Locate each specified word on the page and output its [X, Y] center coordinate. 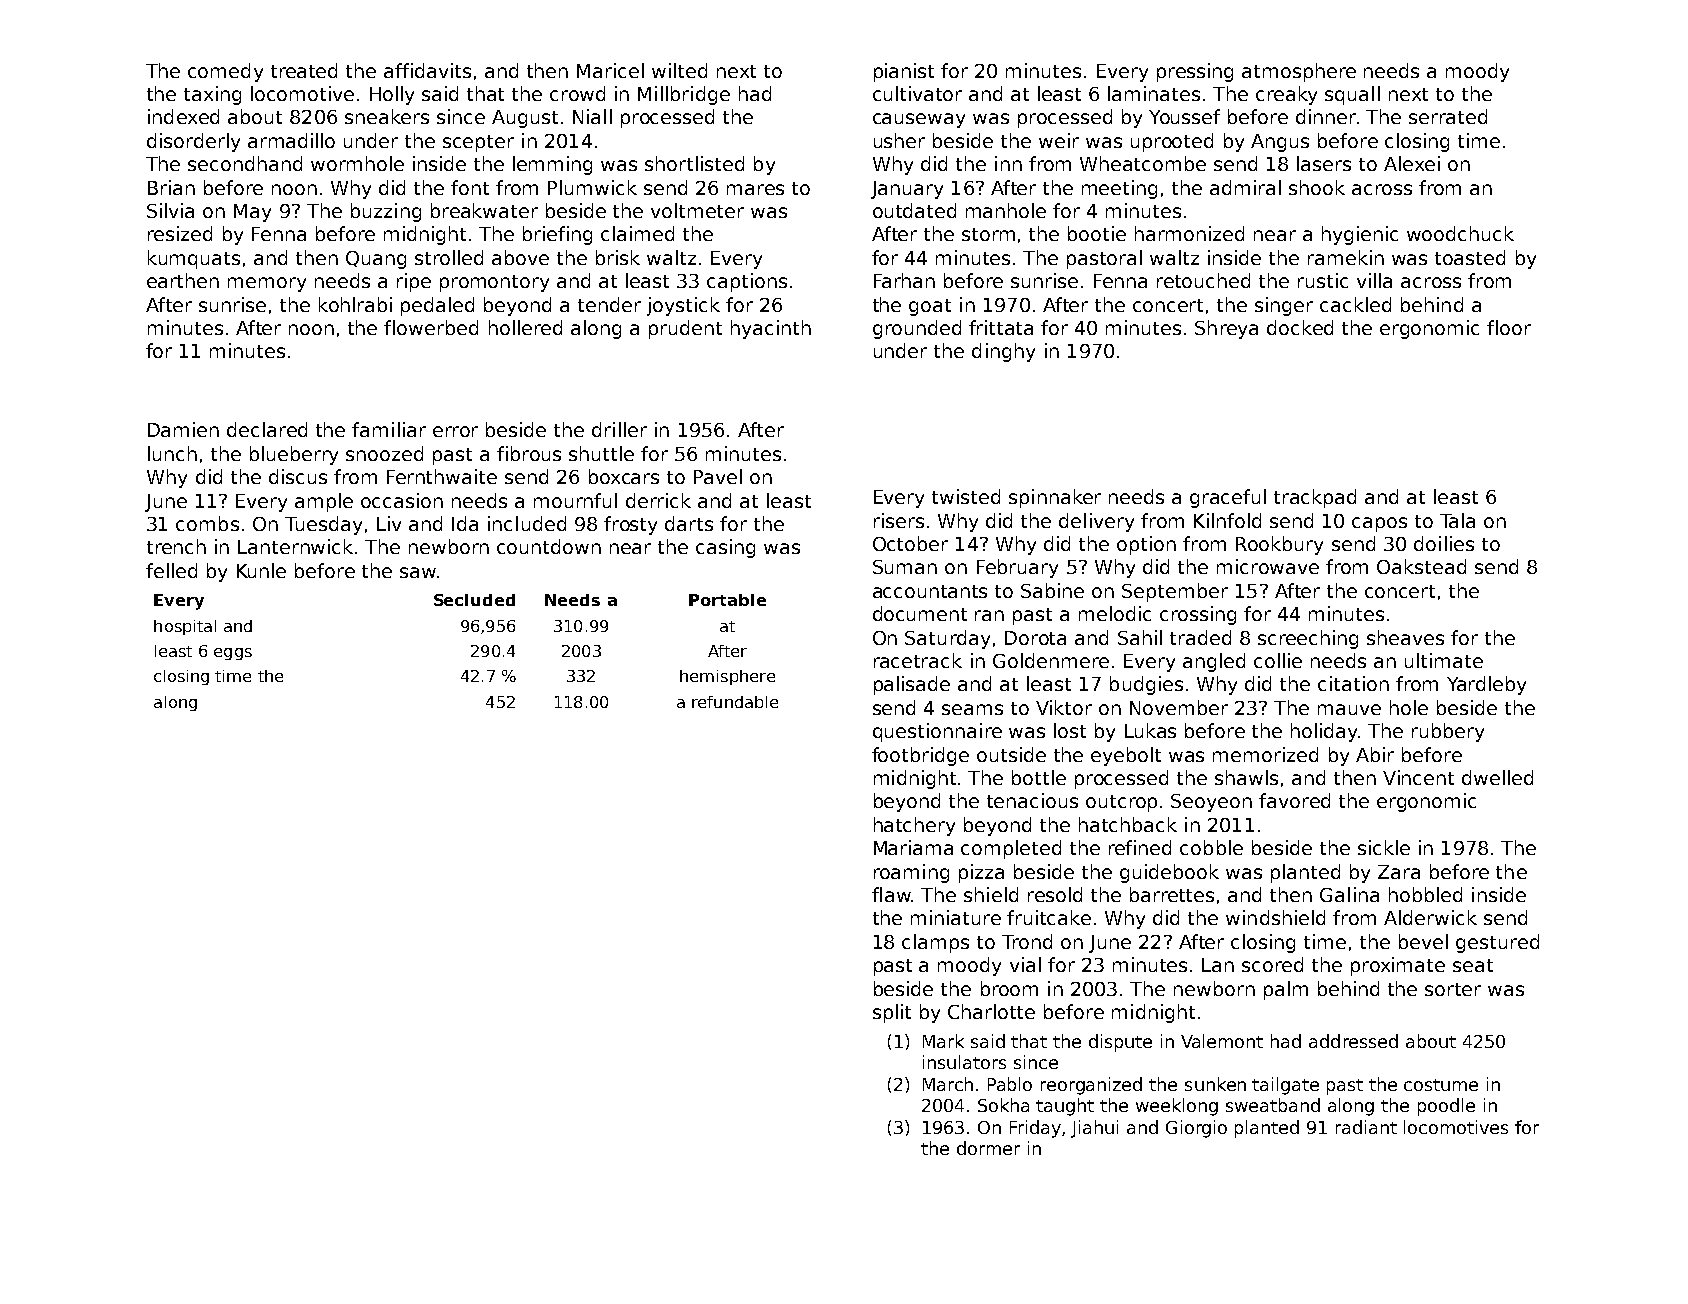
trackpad [1315, 498]
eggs [233, 654]
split [892, 1013]
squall [1352, 95]
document [920, 613]
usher [899, 140]
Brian [171, 187]
